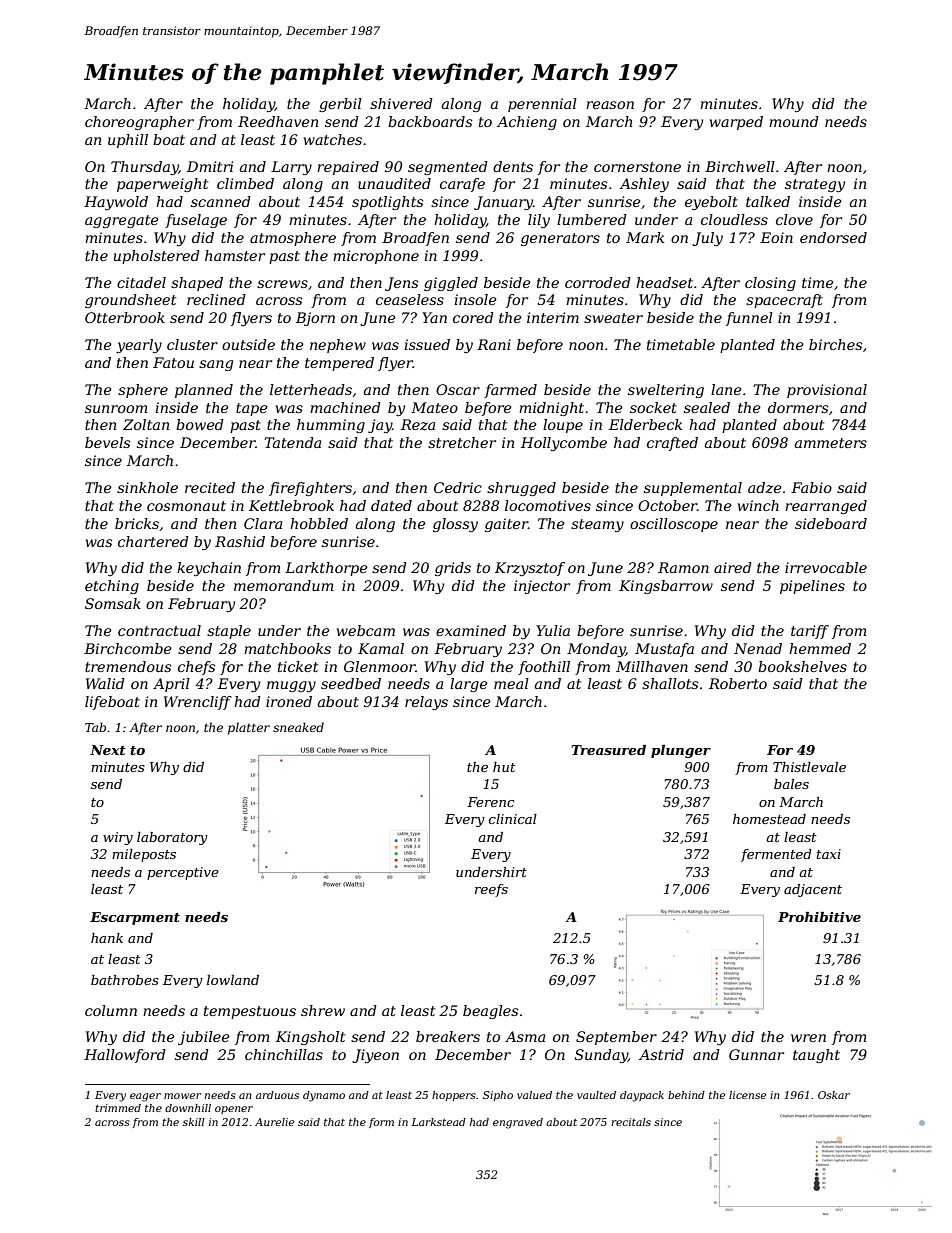  I want to click on valued, so click(534, 1095).
